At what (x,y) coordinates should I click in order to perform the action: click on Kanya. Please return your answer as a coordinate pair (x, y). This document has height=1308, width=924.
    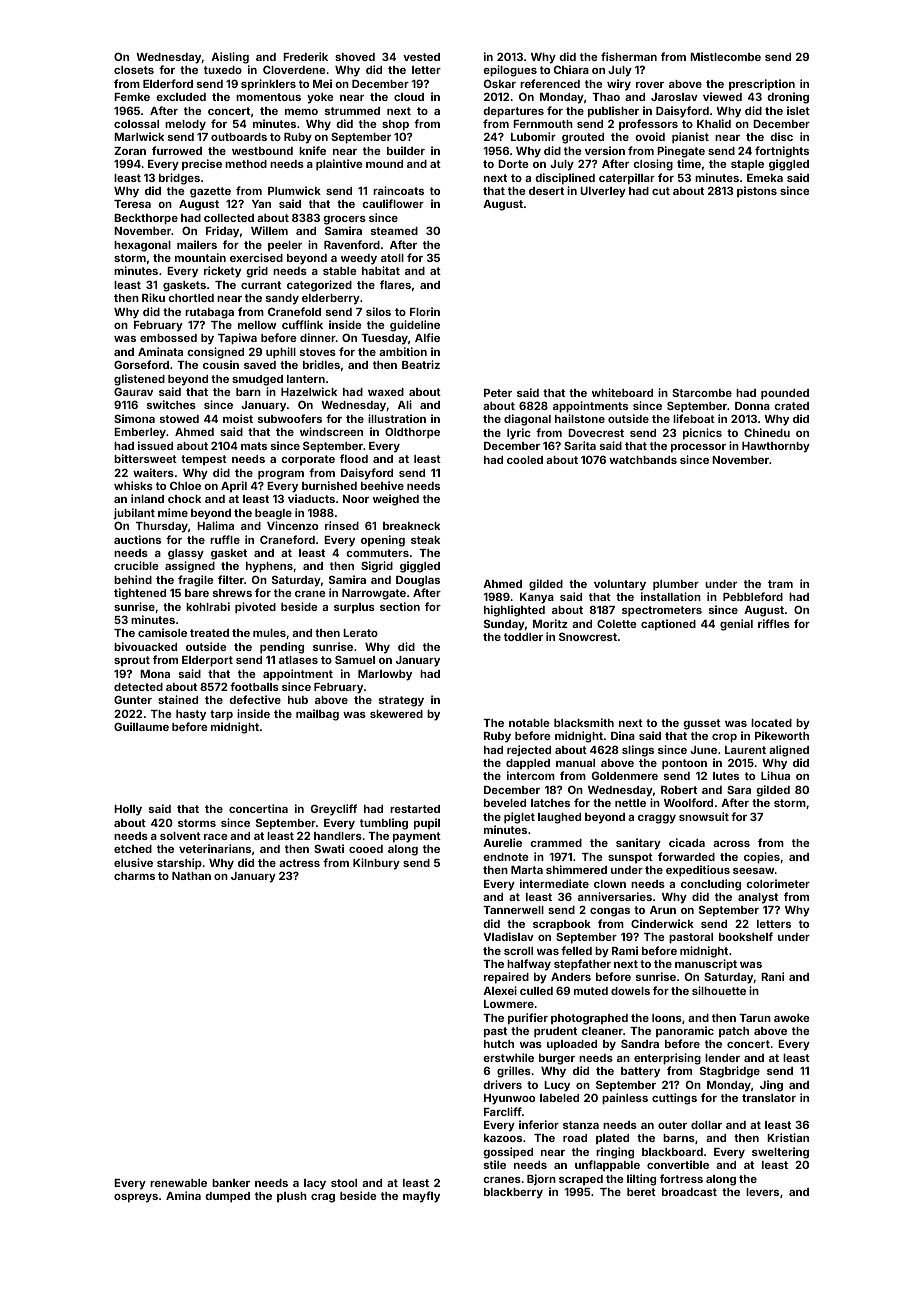
    Looking at the image, I should click on (537, 598).
